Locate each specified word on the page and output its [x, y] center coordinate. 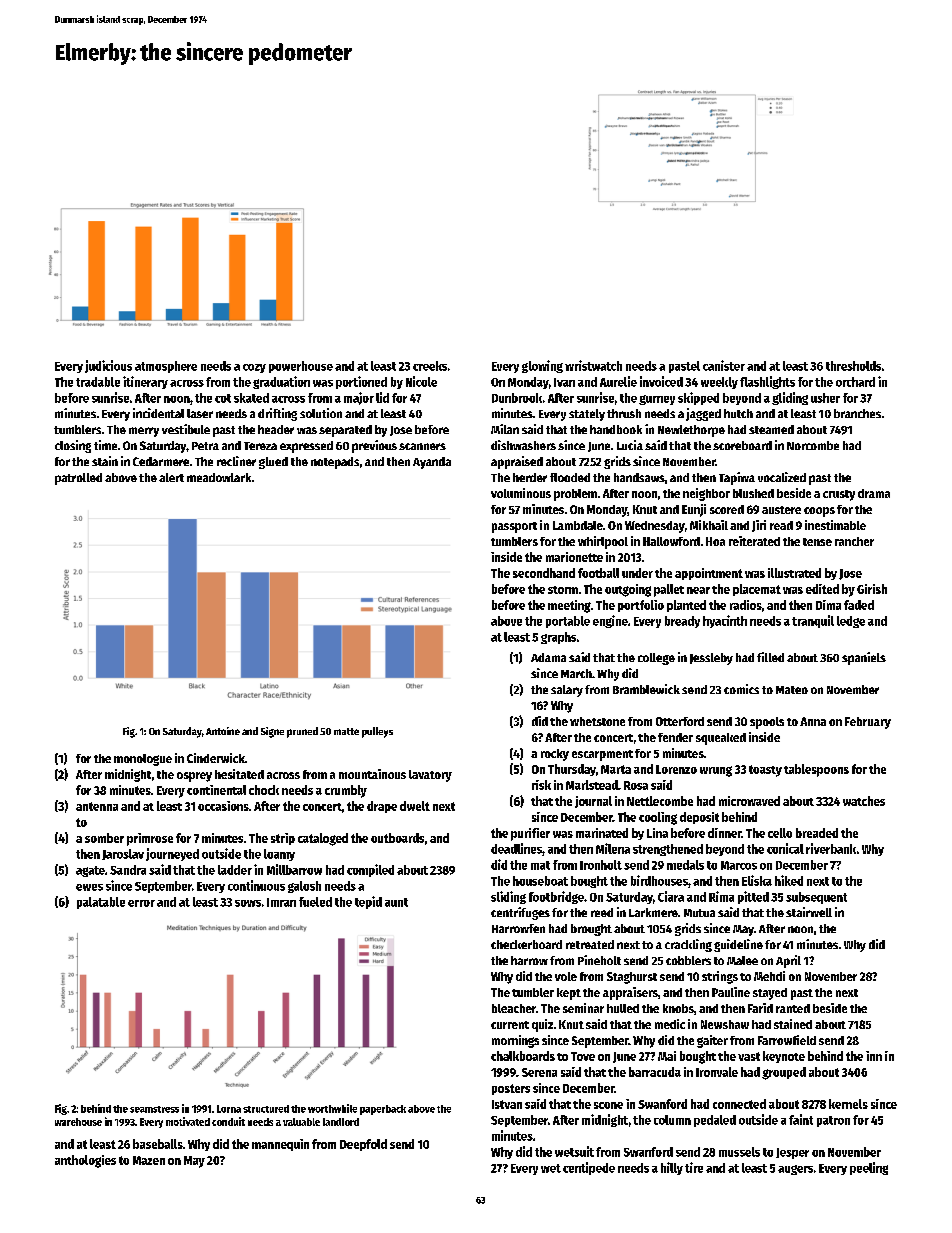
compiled [370, 870]
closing [73, 446]
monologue [143, 760]
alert [171, 477]
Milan [505, 429]
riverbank [831, 848]
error [141, 903]
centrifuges [520, 913]
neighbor [706, 494]
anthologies [85, 1161]
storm [563, 590]
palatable [101, 903]
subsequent [816, 898]
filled [770, 657]
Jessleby [711, 659]
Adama [548, 657]
